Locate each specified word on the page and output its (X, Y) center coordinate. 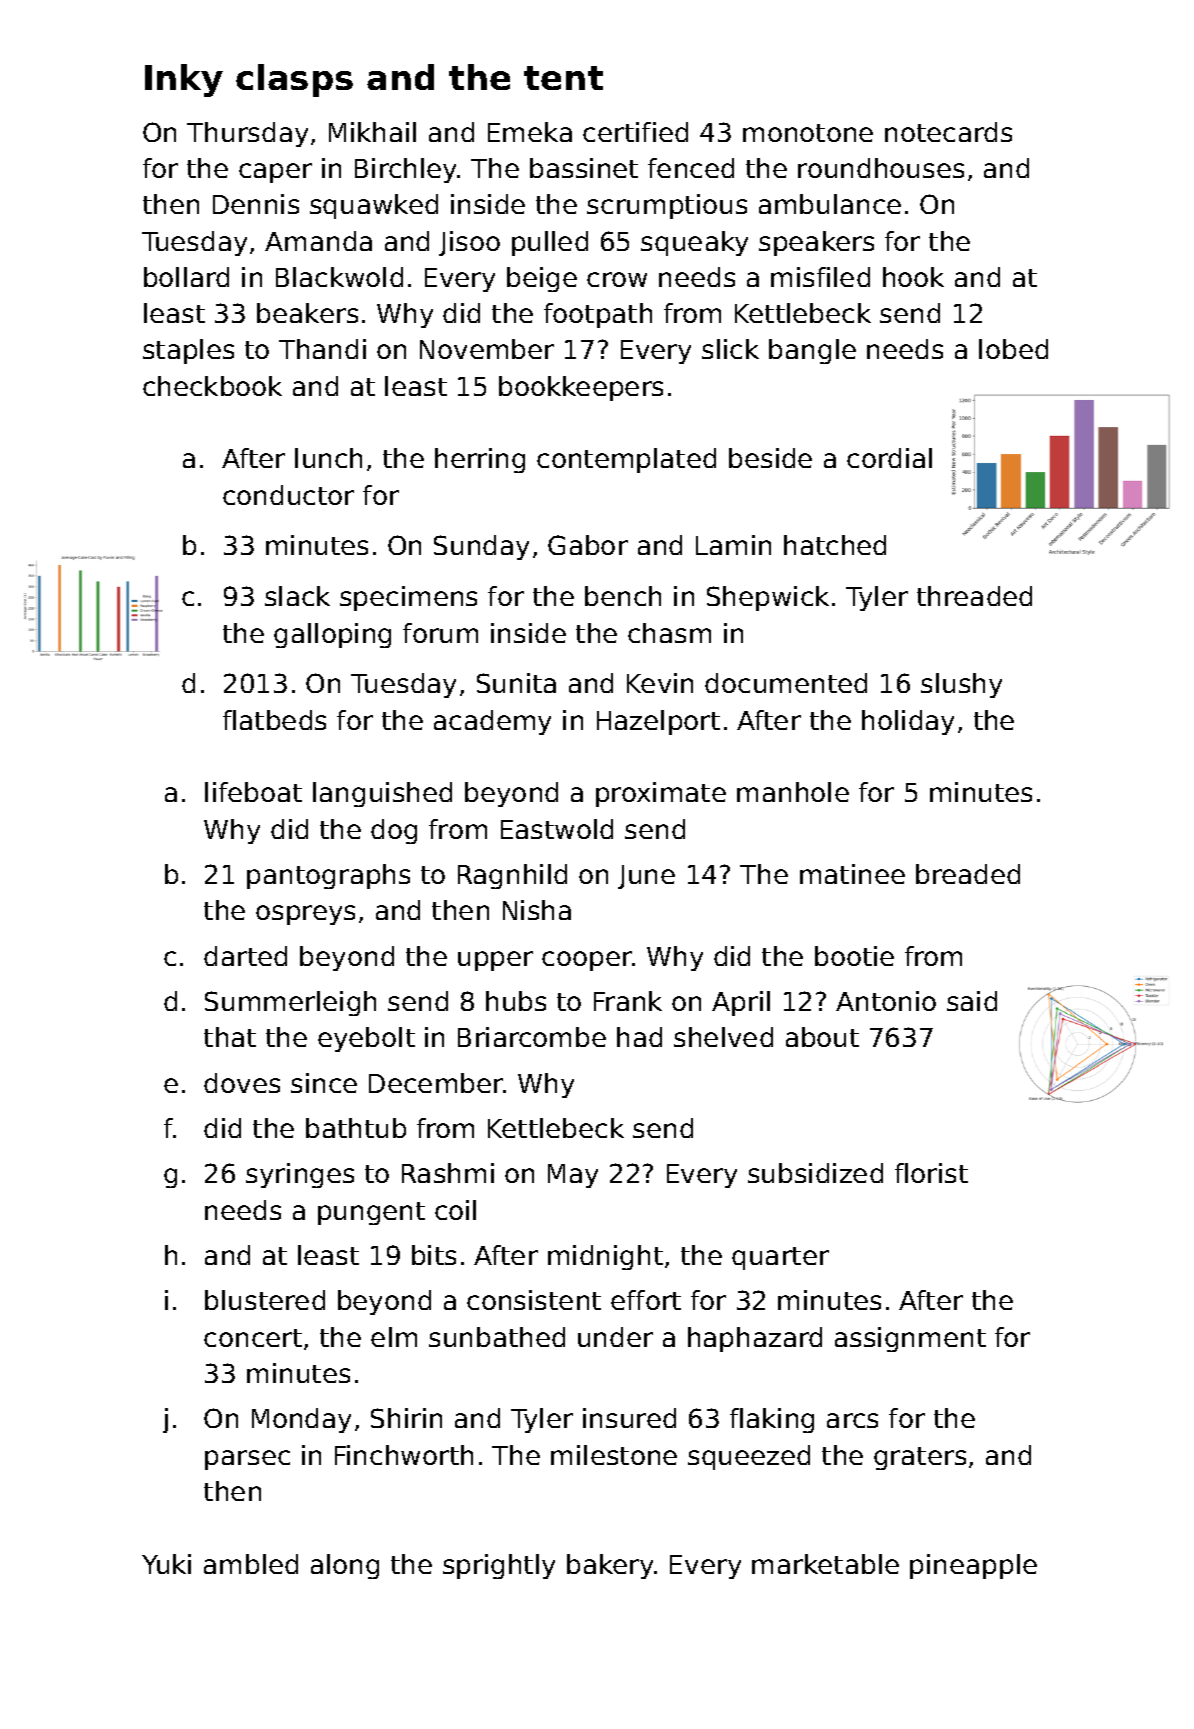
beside (770, 458)
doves (242, 1083)
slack (297, 596)
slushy (961, 685)
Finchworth (404, 1455)
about (822, 1037)
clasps (294, 80)
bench (623, 596)
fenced (691, 168)
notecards (948, 132)
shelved (723, 1037)
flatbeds (274, 720)
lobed (1013, 349)
